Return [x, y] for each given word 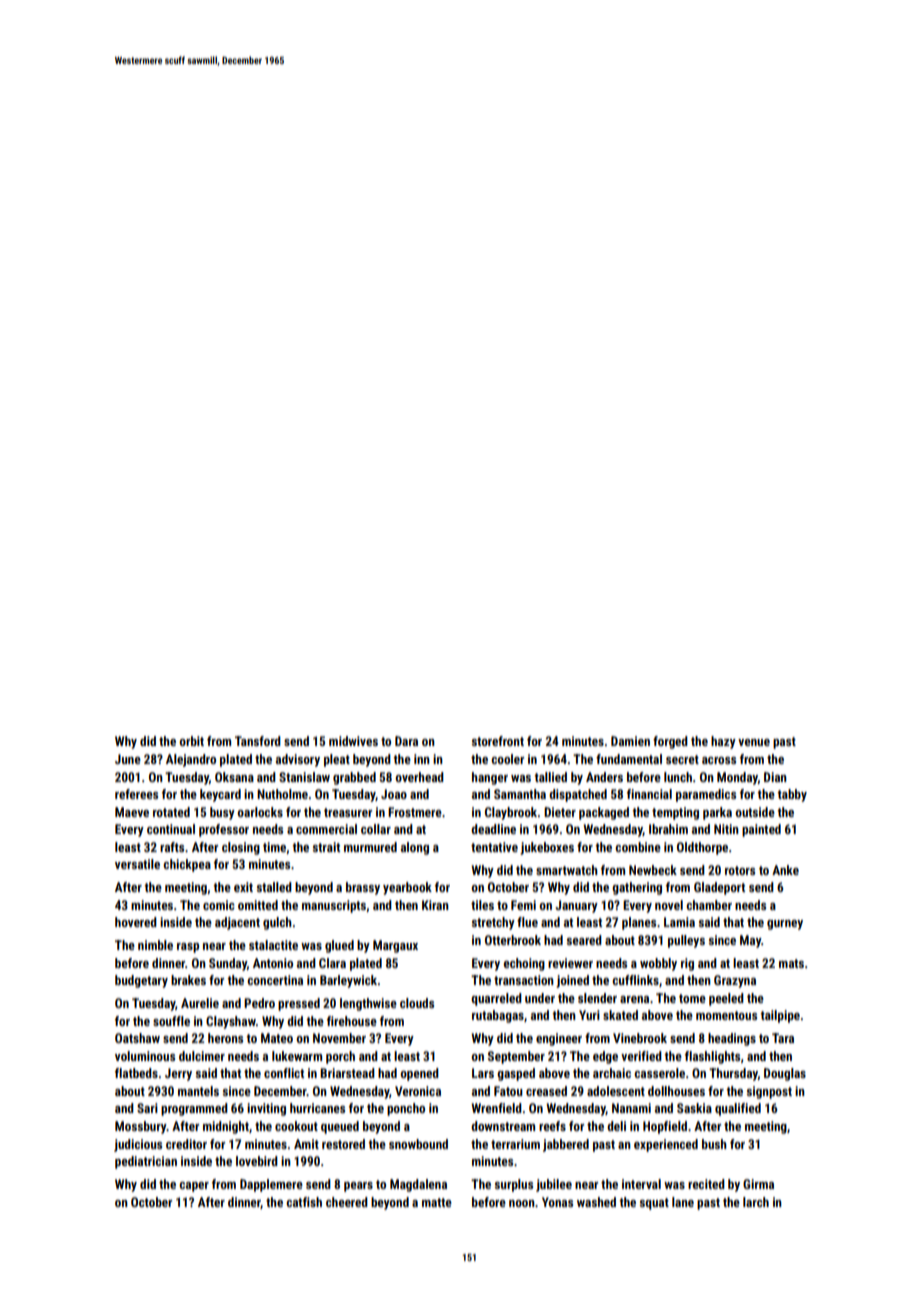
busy [222, 813]
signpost [769, 1092]
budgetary [141, 981]
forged [670, 742]
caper [194, 1187]
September [516, 1057]
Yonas [557, 1202]
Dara [406, 741]
